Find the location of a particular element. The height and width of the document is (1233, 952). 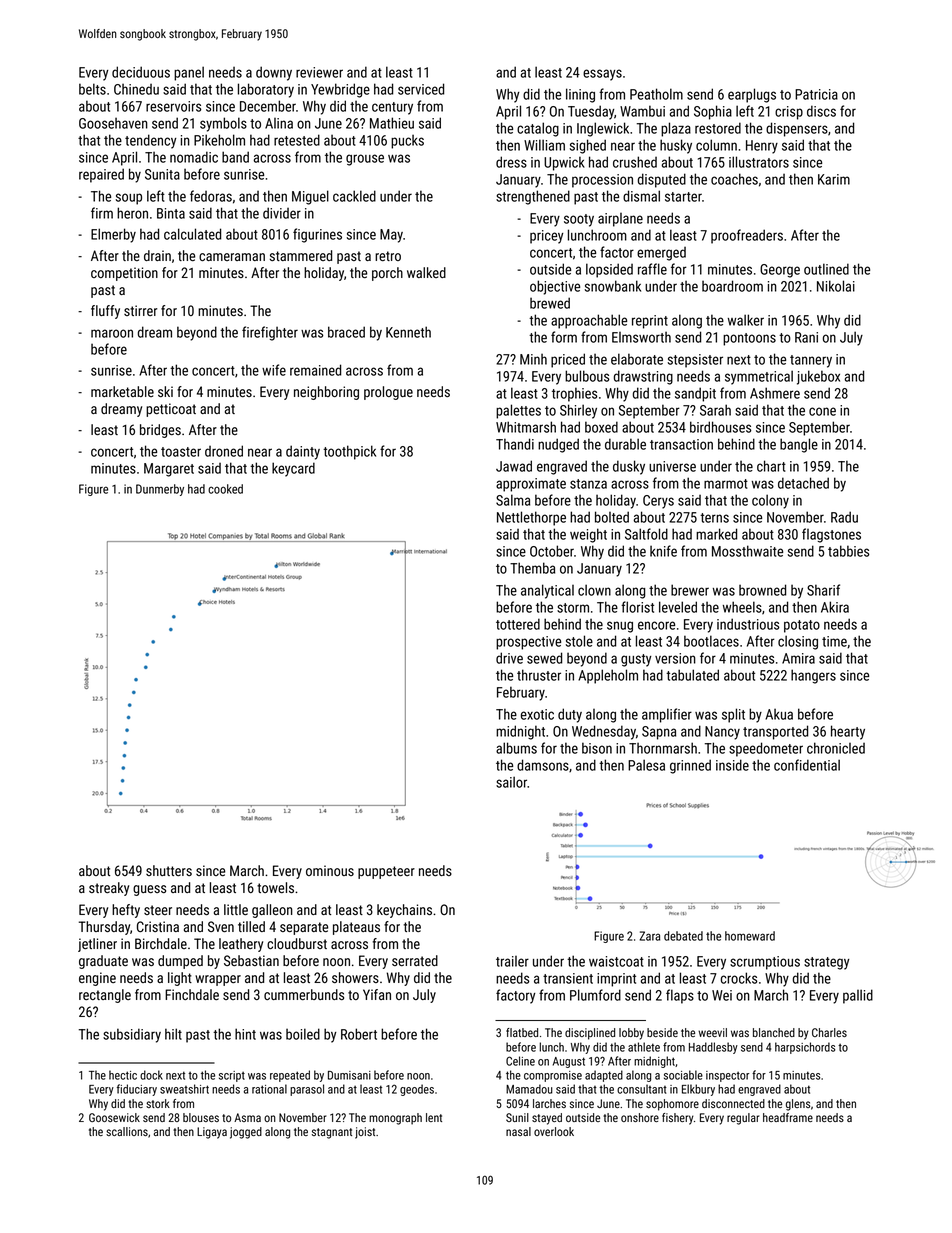

trailer is located at coordinates (512, 961).
